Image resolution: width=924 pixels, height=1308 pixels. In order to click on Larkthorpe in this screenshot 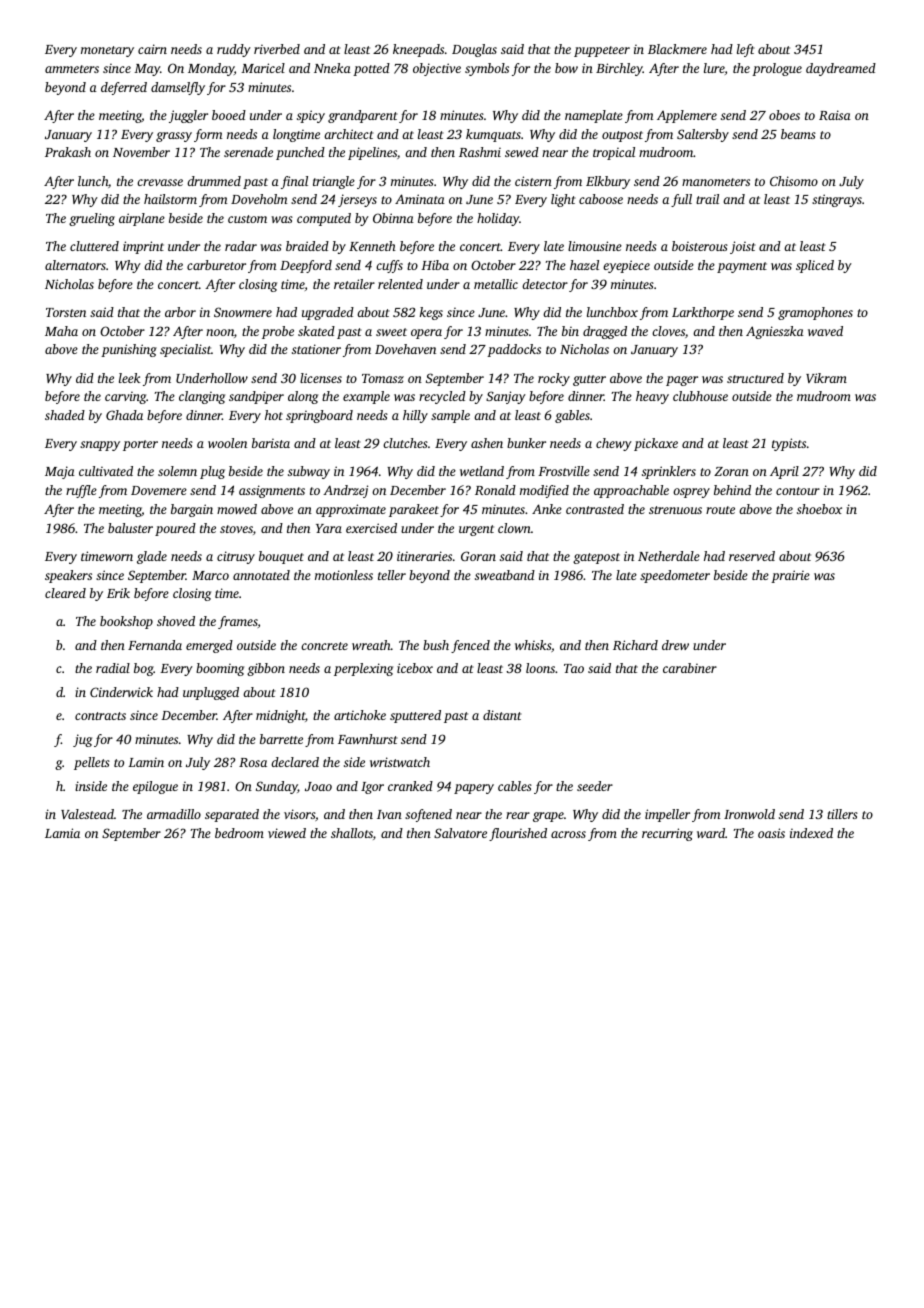, I will do `click(703, 313)`.
